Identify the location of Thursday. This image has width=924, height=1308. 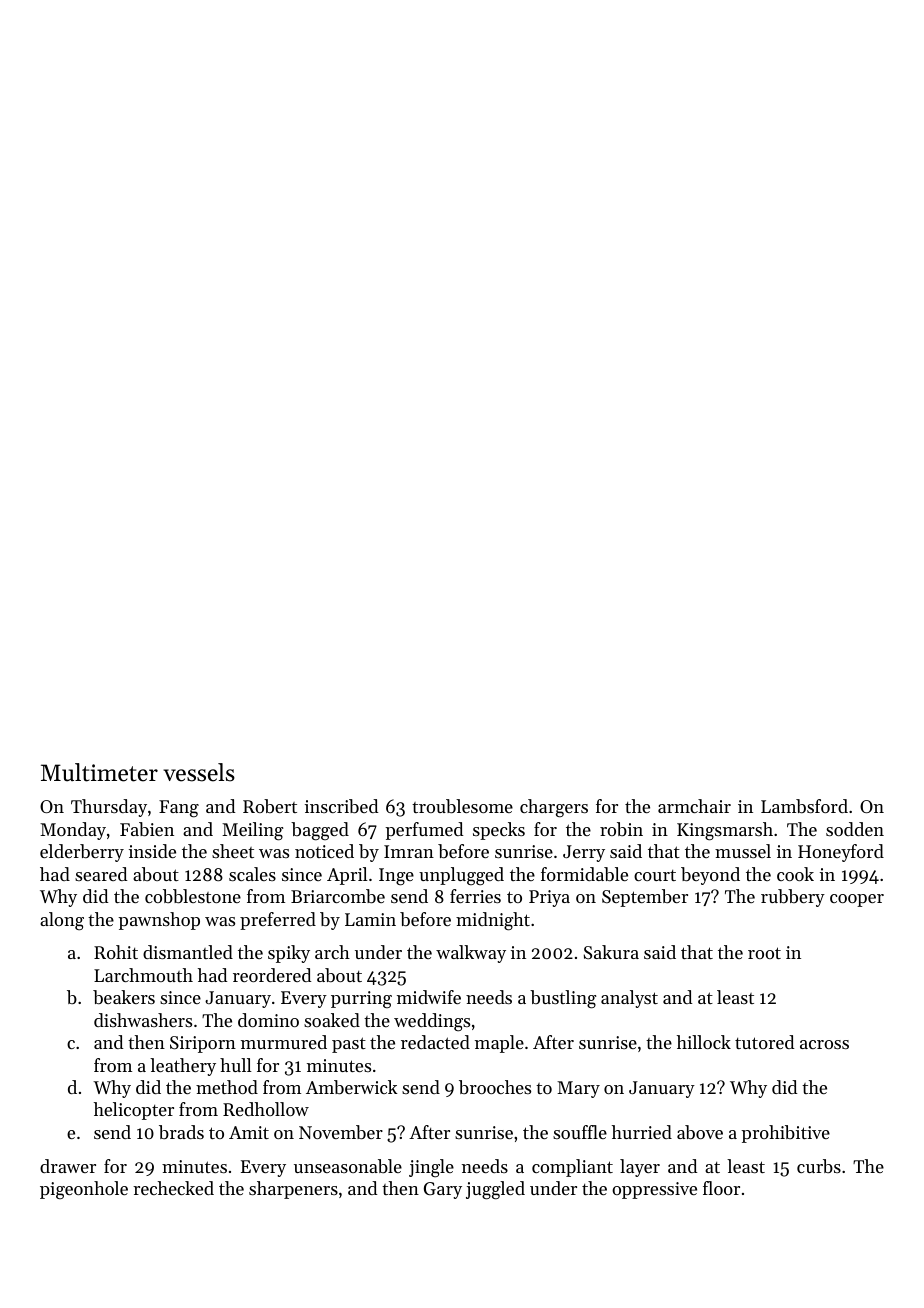
(109, 808).
